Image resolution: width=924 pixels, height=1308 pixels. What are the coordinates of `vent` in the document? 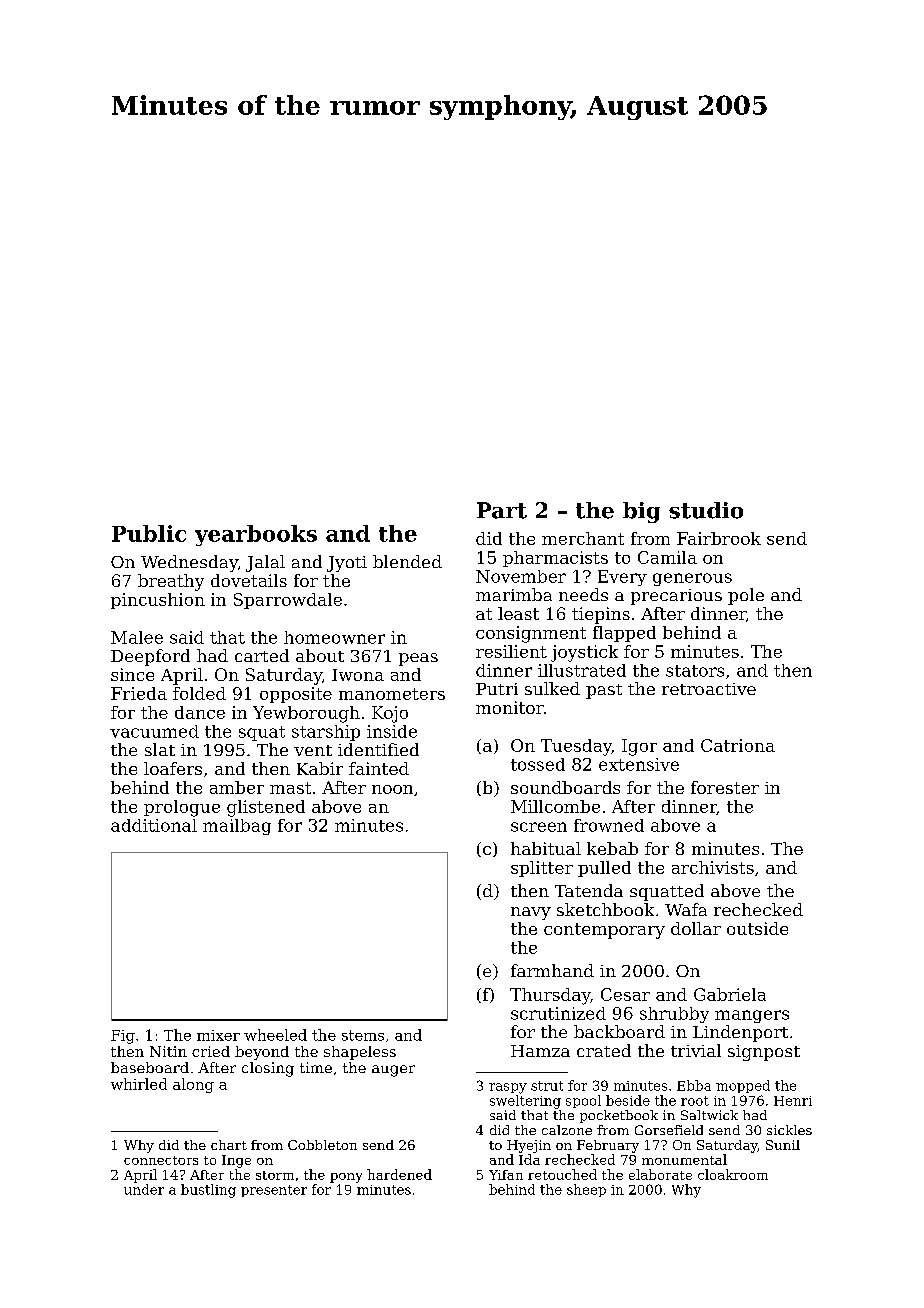 It's located at (313, 750).
